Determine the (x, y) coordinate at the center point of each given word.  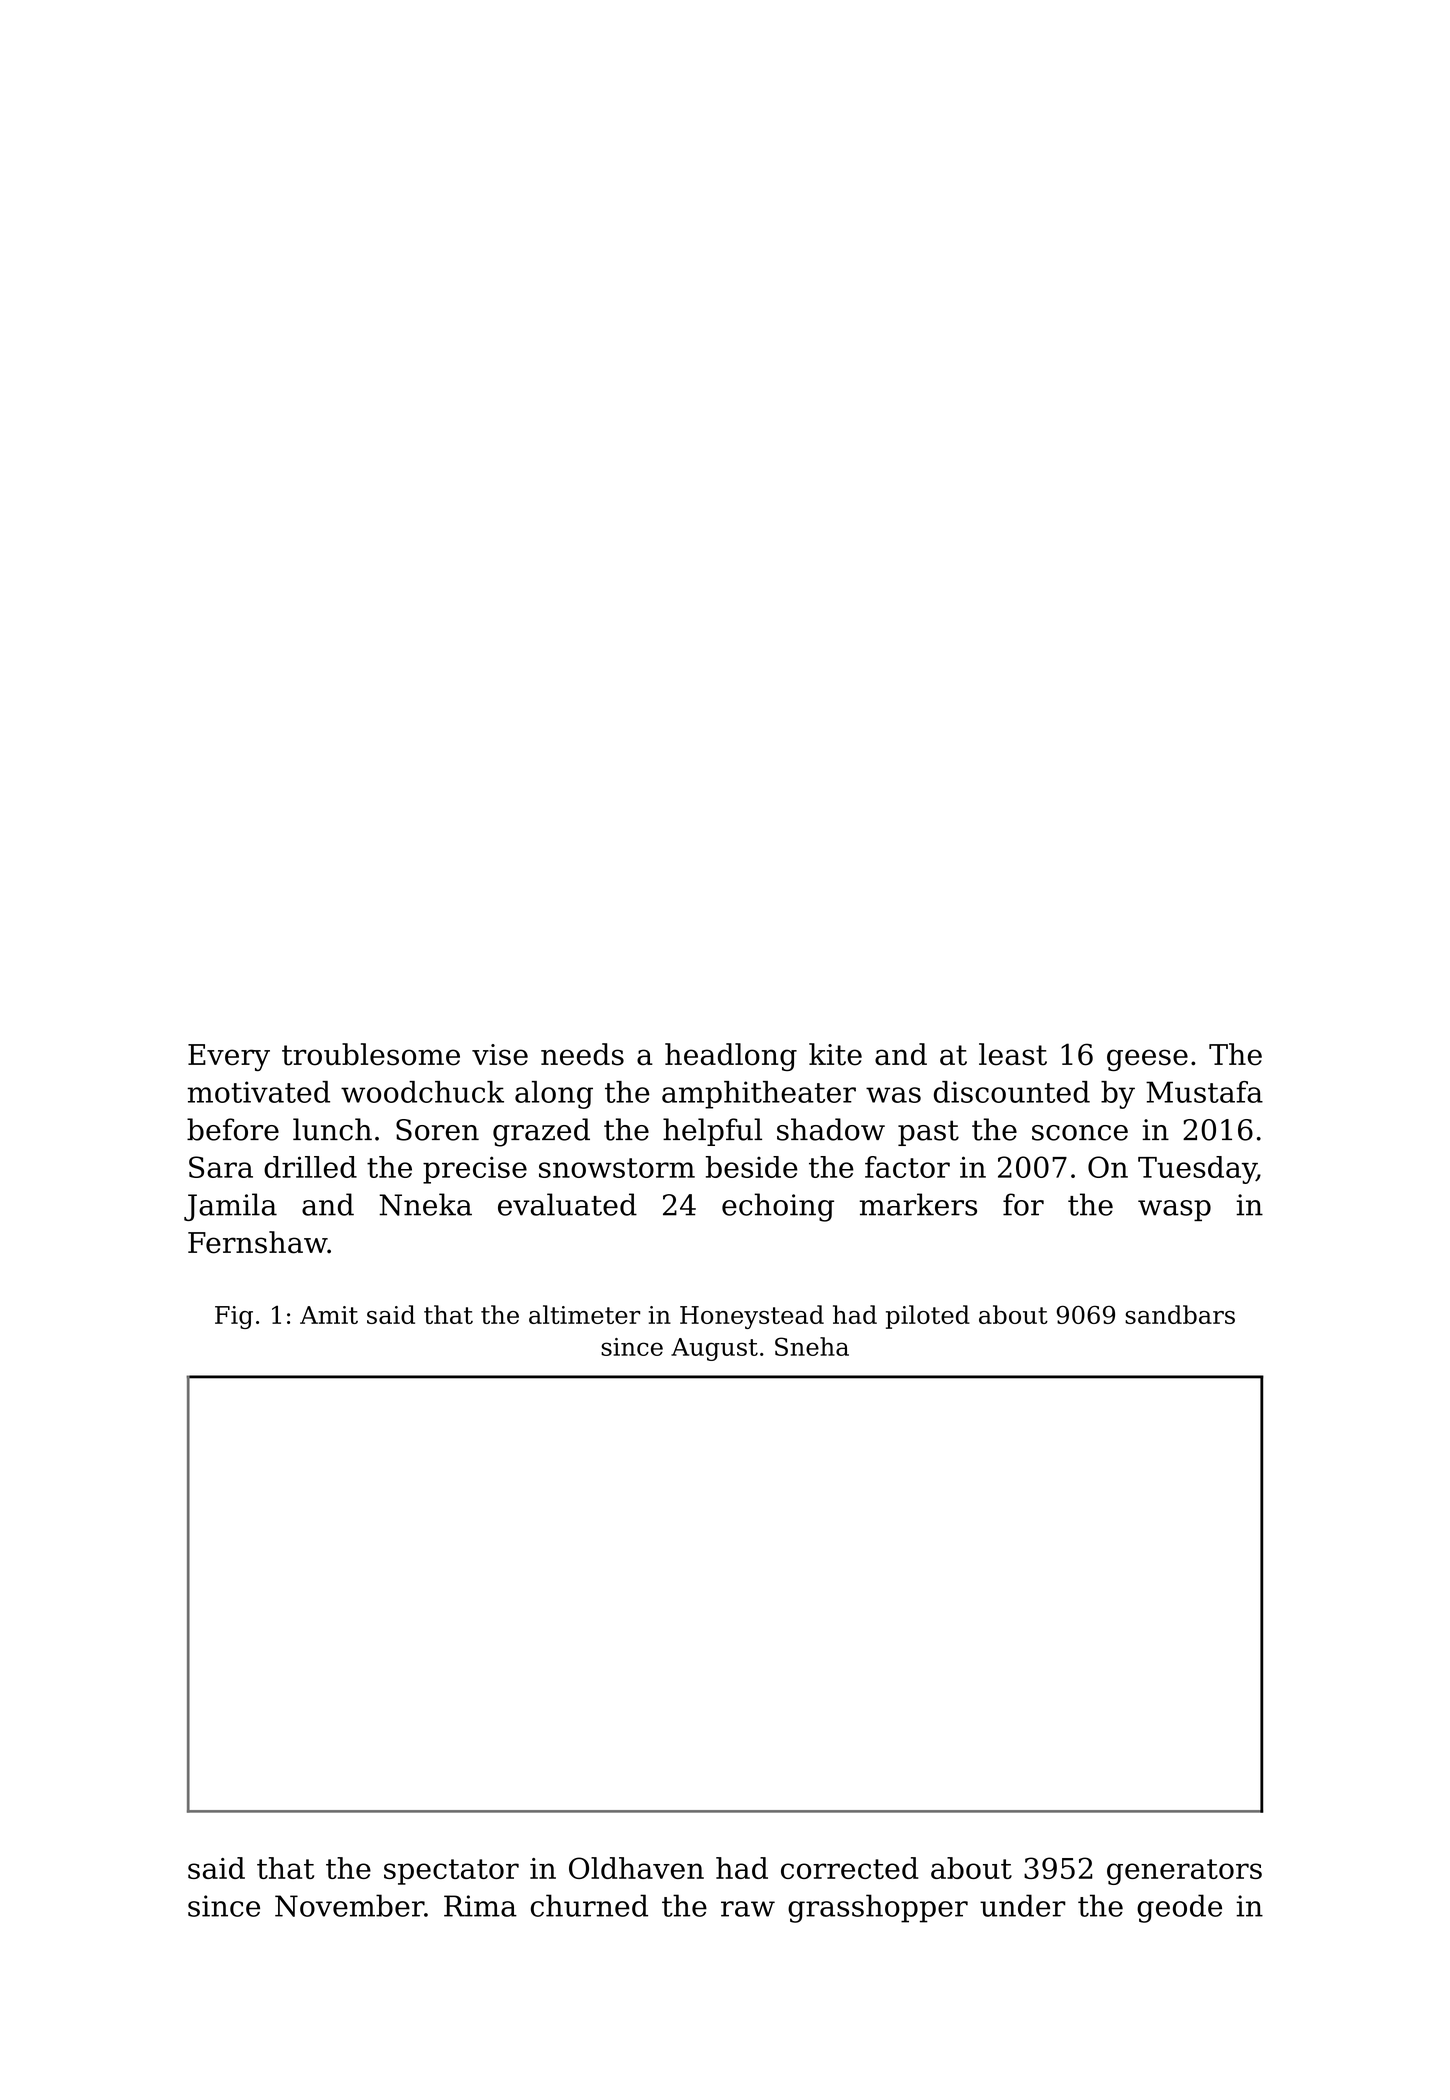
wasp (1174, 1210)
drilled (310, 1167)
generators (1184, 1872)
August (714, 1349)
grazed (541, 1132)
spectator (451, 1872)
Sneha (812, 1346)
